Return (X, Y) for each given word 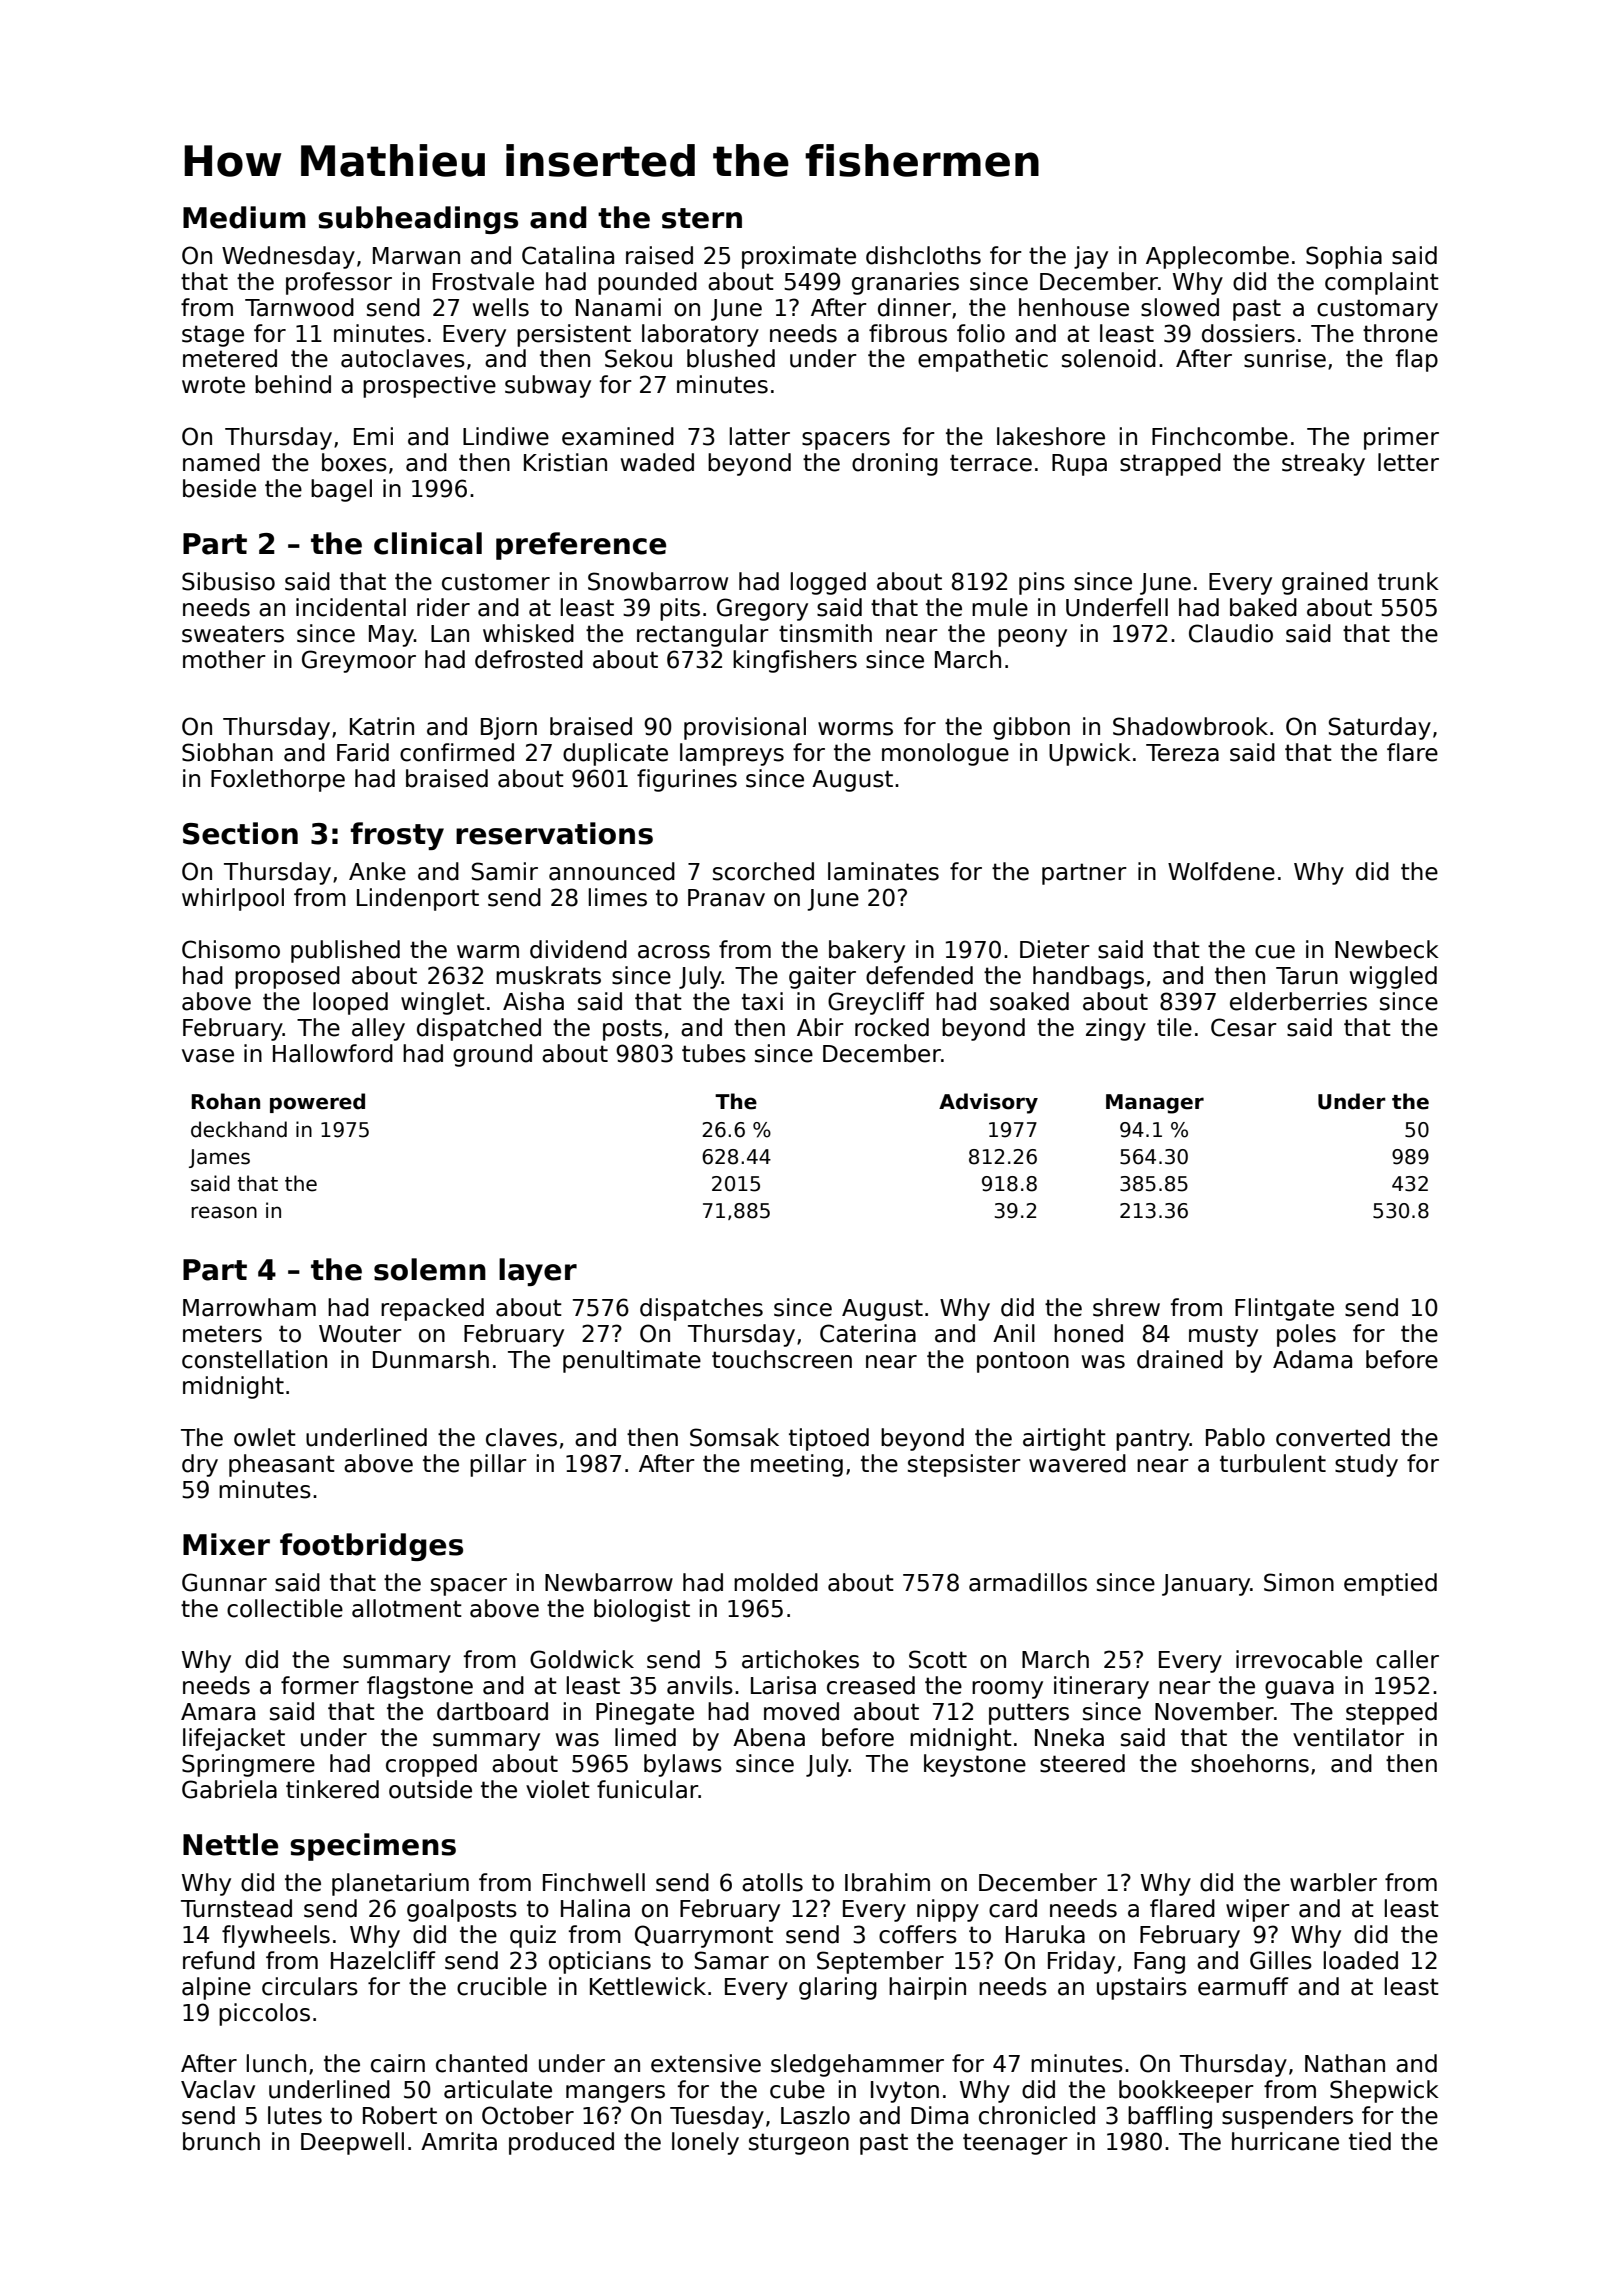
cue (1275, 952)
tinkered (332, 1789)
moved (801, 1711)
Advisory (988, 1103)
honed (1088, 1333)
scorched (763, 871)
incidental (351, 607)
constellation (254, 1359)
